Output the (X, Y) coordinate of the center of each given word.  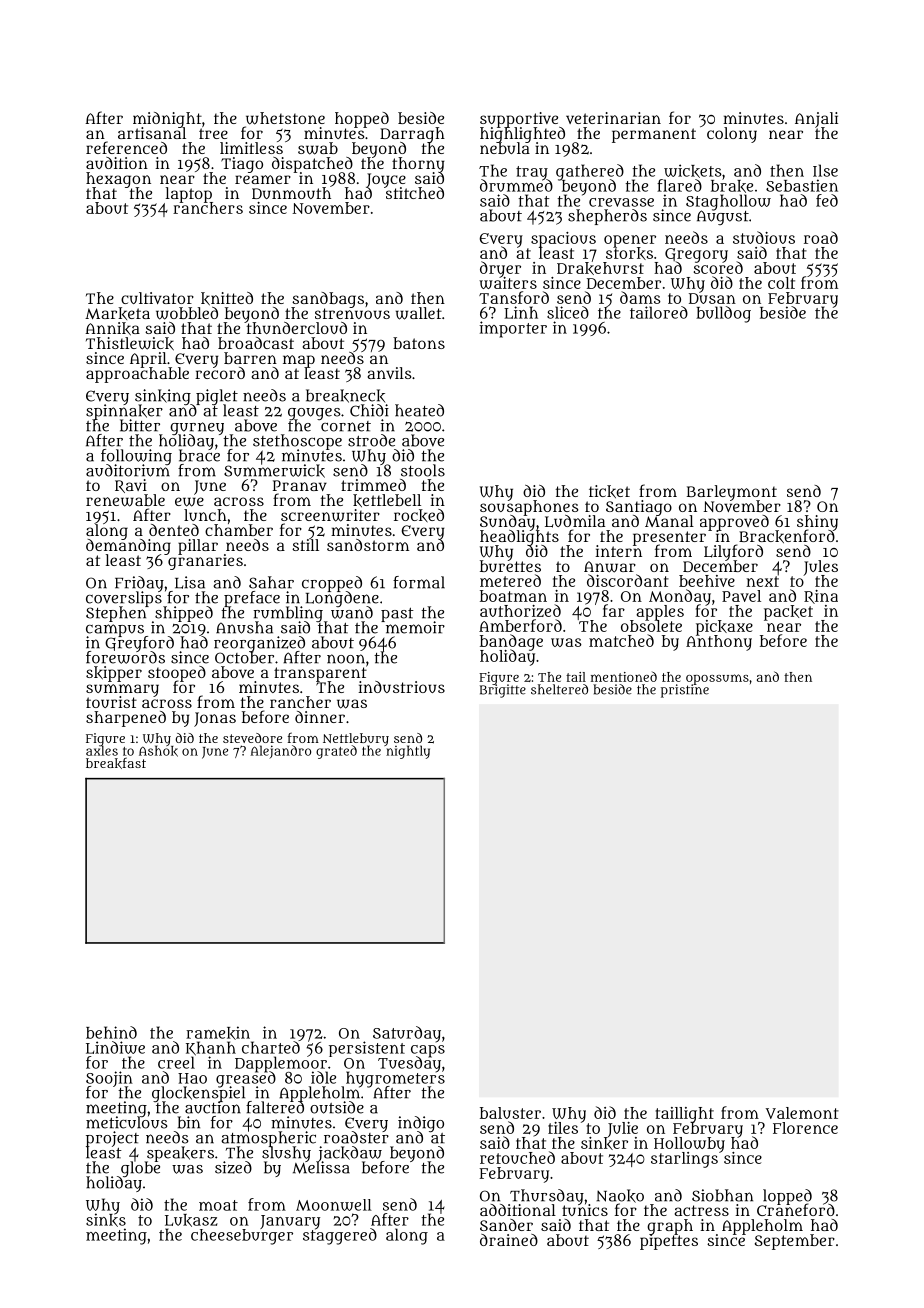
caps (428, 1051)
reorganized (259, 643)
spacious (563, 239)
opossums (717, 679)
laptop (189, 194)
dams (640, 297)
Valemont (802, 1113)
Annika (112, 329)
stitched (414, 193)
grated (336, 752)
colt (781, 283)
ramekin (218, 1033)
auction (213, 1108)
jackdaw (350, 1153)
